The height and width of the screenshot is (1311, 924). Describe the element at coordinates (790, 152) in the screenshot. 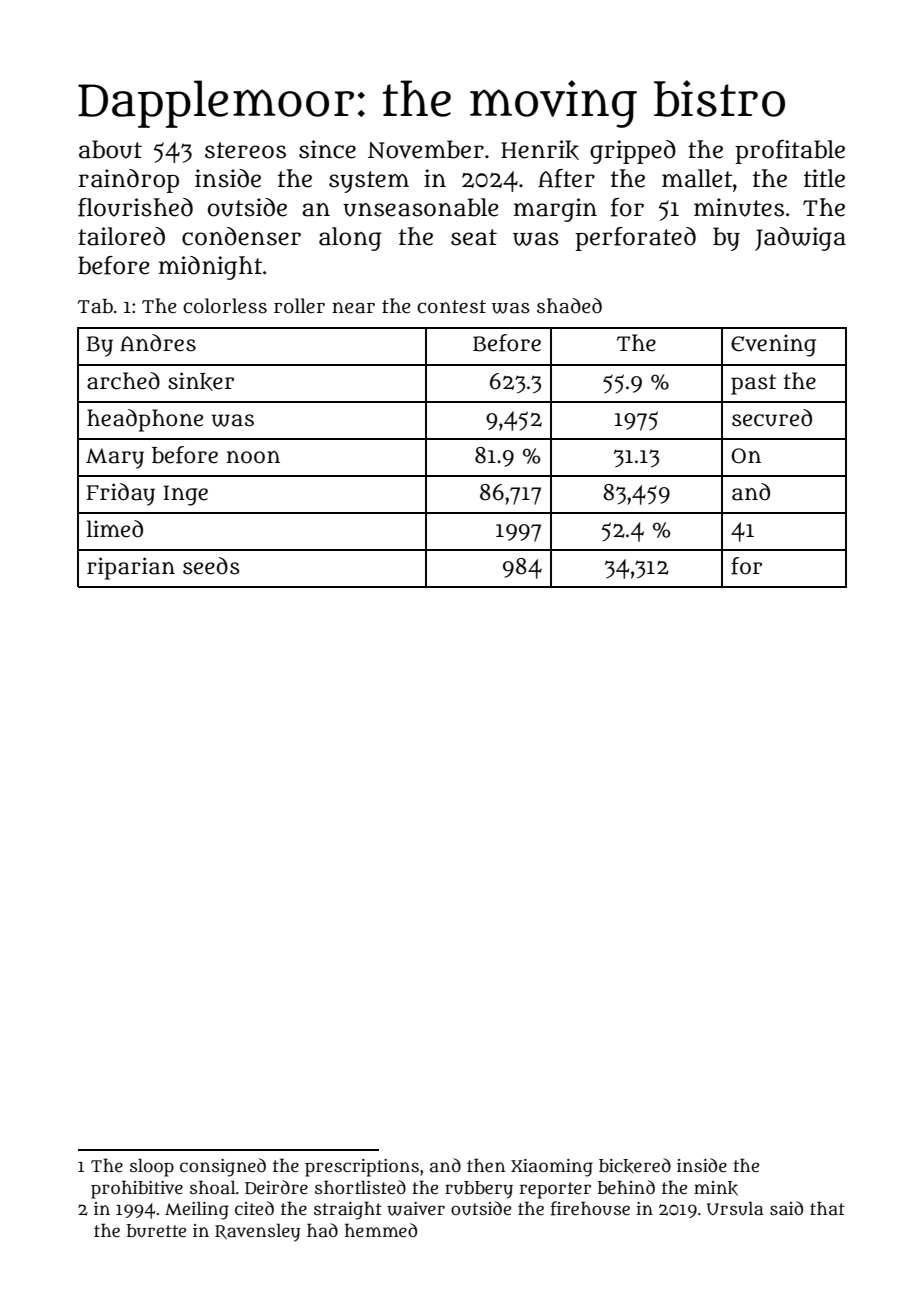

I see `profitable` at that location.
